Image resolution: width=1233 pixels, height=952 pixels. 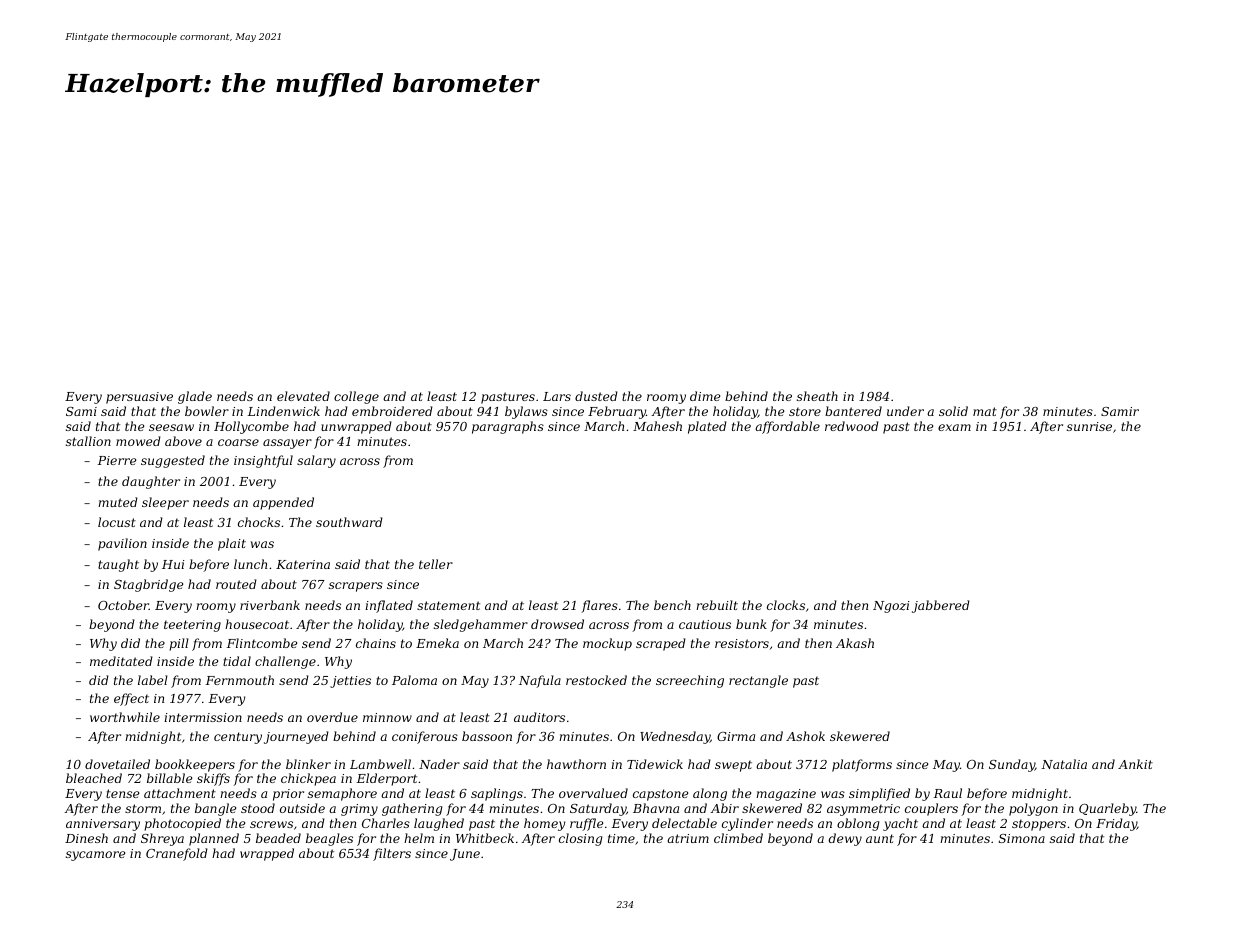 I want to click on Friday, so click(x=1116, y=824).
